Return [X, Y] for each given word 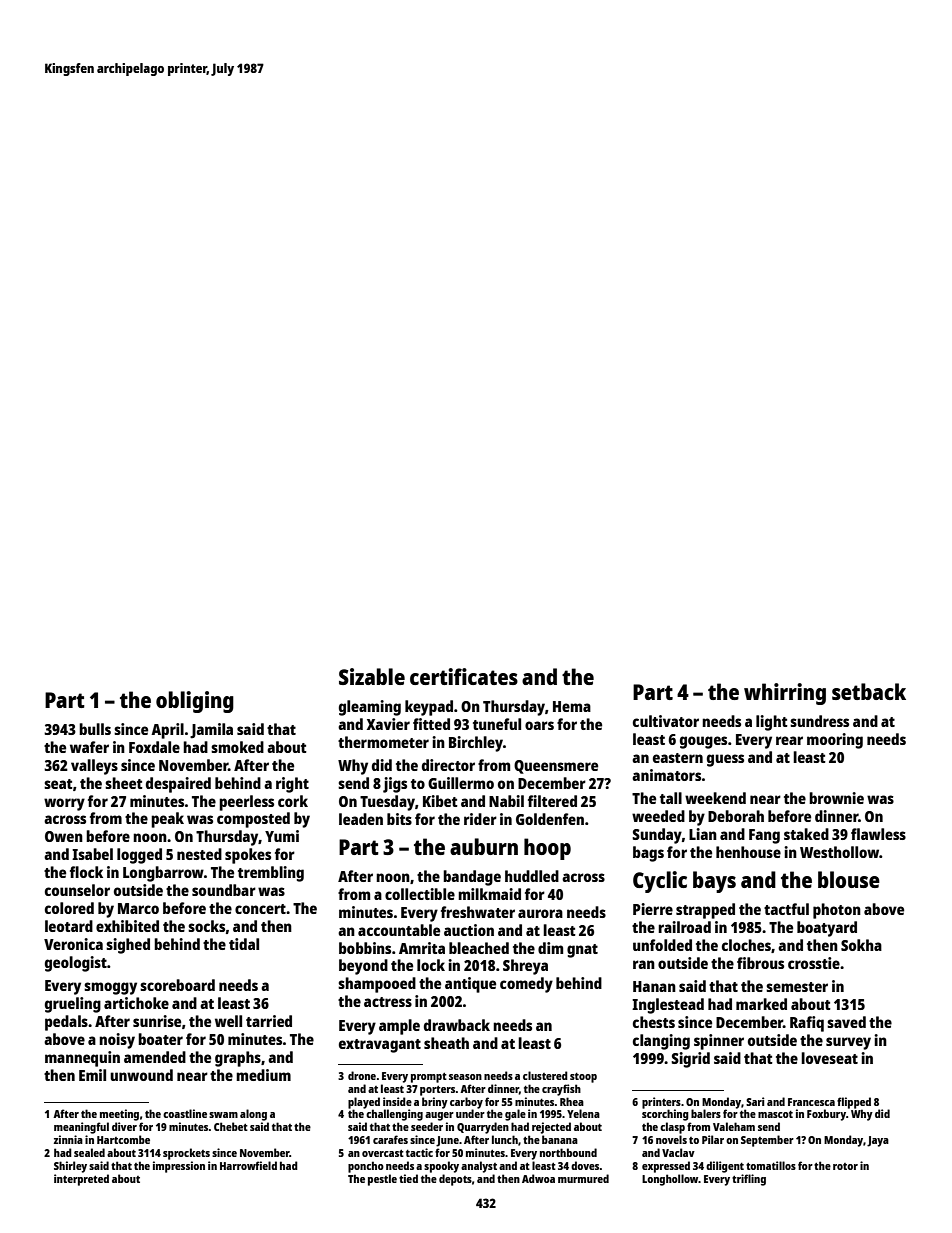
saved [846, 1022]
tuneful [497, 724]
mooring [835, 741]
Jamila [211, 731]
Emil [92, 1075]
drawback [457, 1025]
